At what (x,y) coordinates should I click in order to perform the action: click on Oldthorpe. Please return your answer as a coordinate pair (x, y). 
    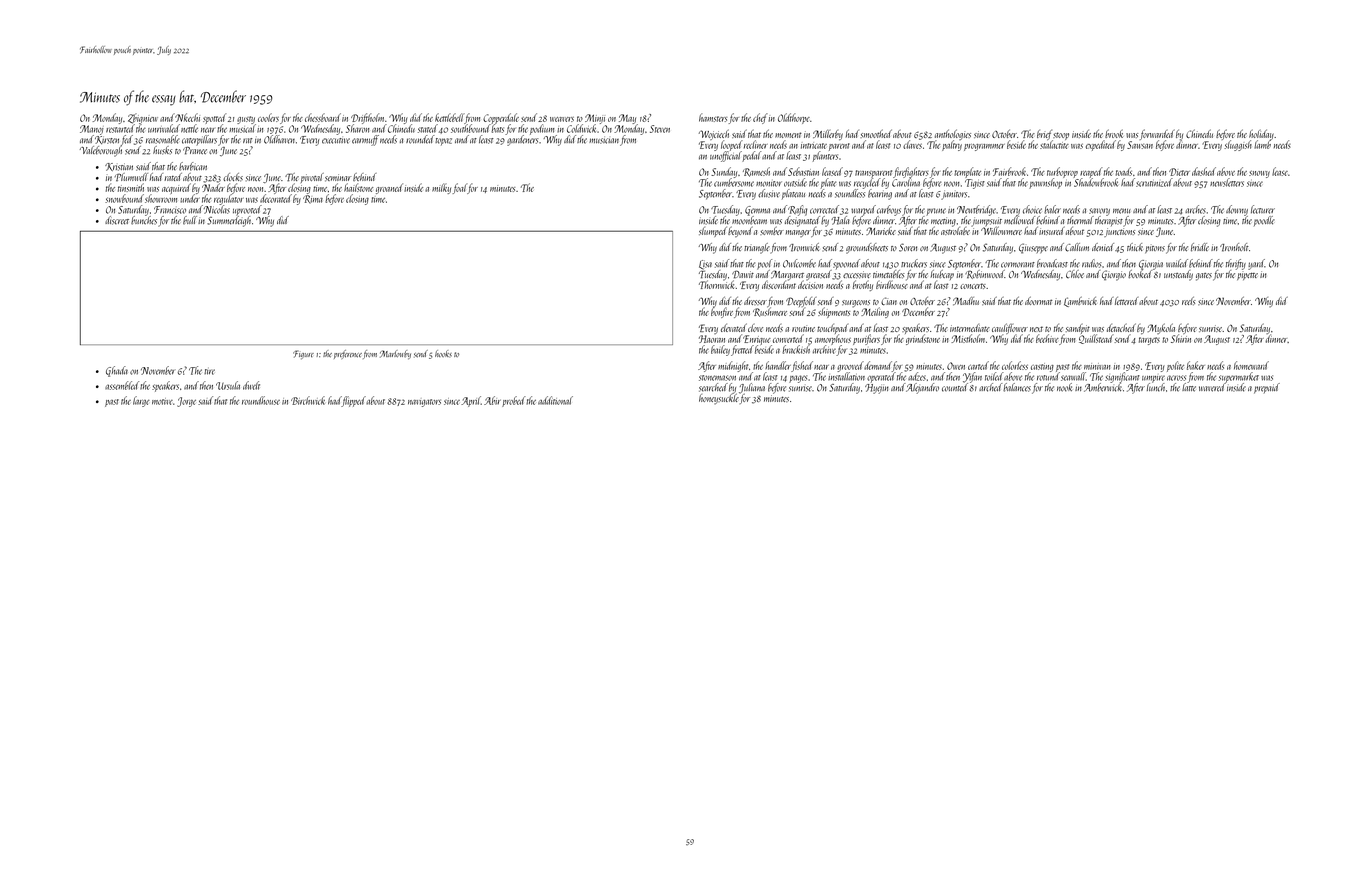
    Looking at the image, I should click on (794, 118).
